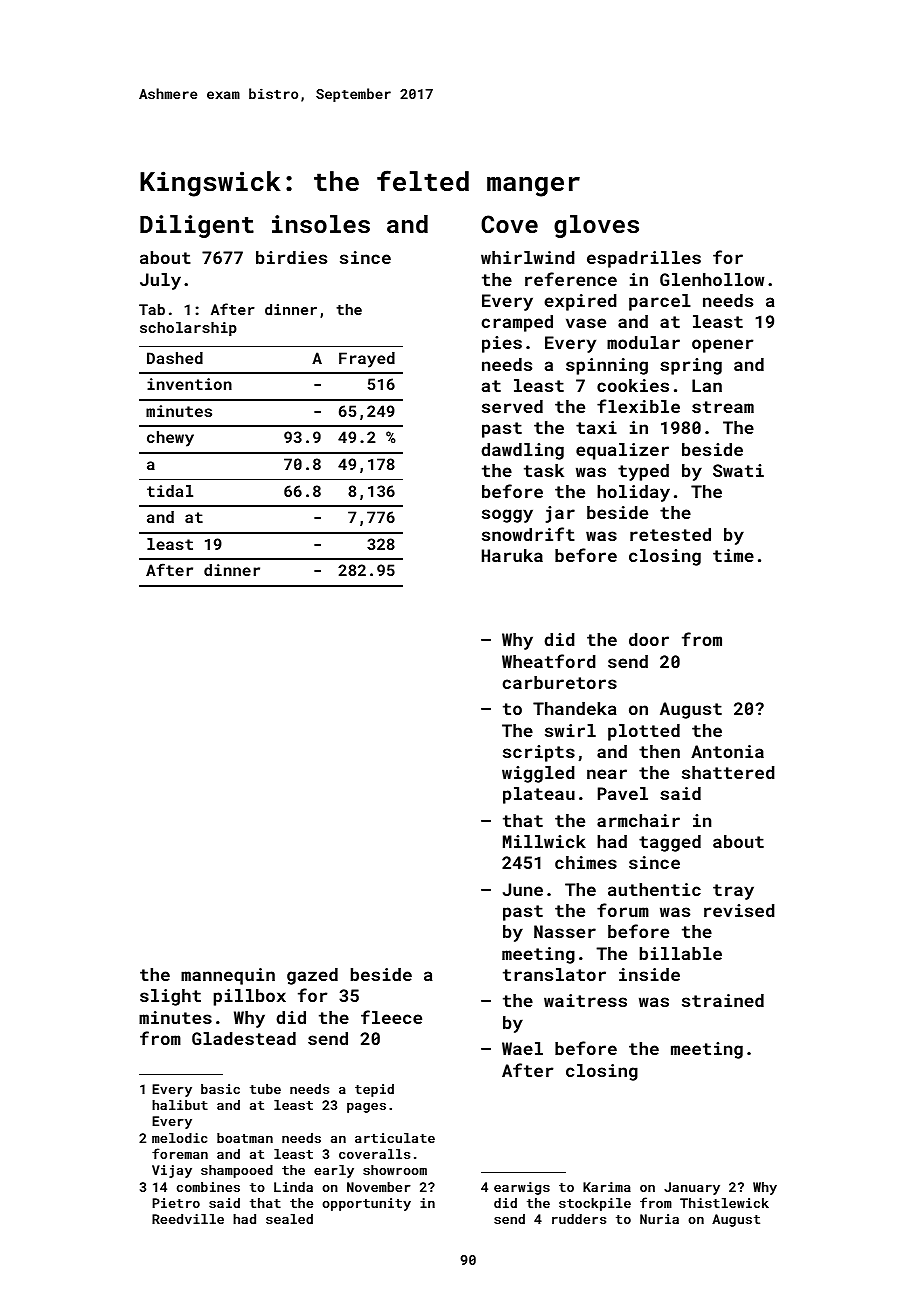  Describe the element at coordinates (228, 976) in the page. I see `mannequin` at that location.
